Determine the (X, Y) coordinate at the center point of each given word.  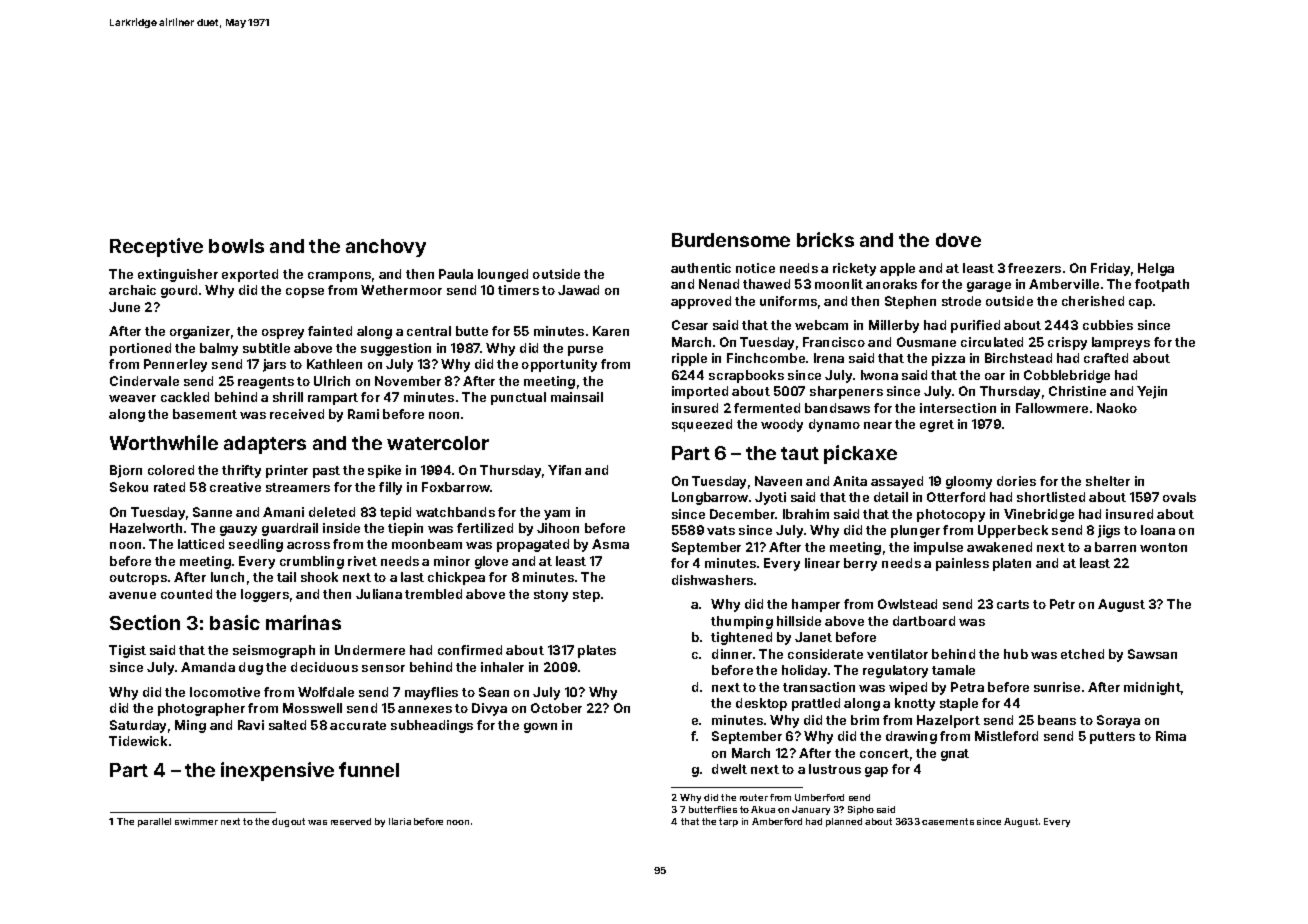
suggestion (396, 349)
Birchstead (1018, 358)
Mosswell (312, 708)
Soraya (1118, 721)
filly (390, 488)
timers (518, 290)
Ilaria (400, 821)
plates (597, 651)
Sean (494, 692)
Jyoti (770, 498)
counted (186, 594)
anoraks (891, 284)
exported (250, 275)
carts (1013, 604)
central (429, 331)
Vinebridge (1039, 515)
